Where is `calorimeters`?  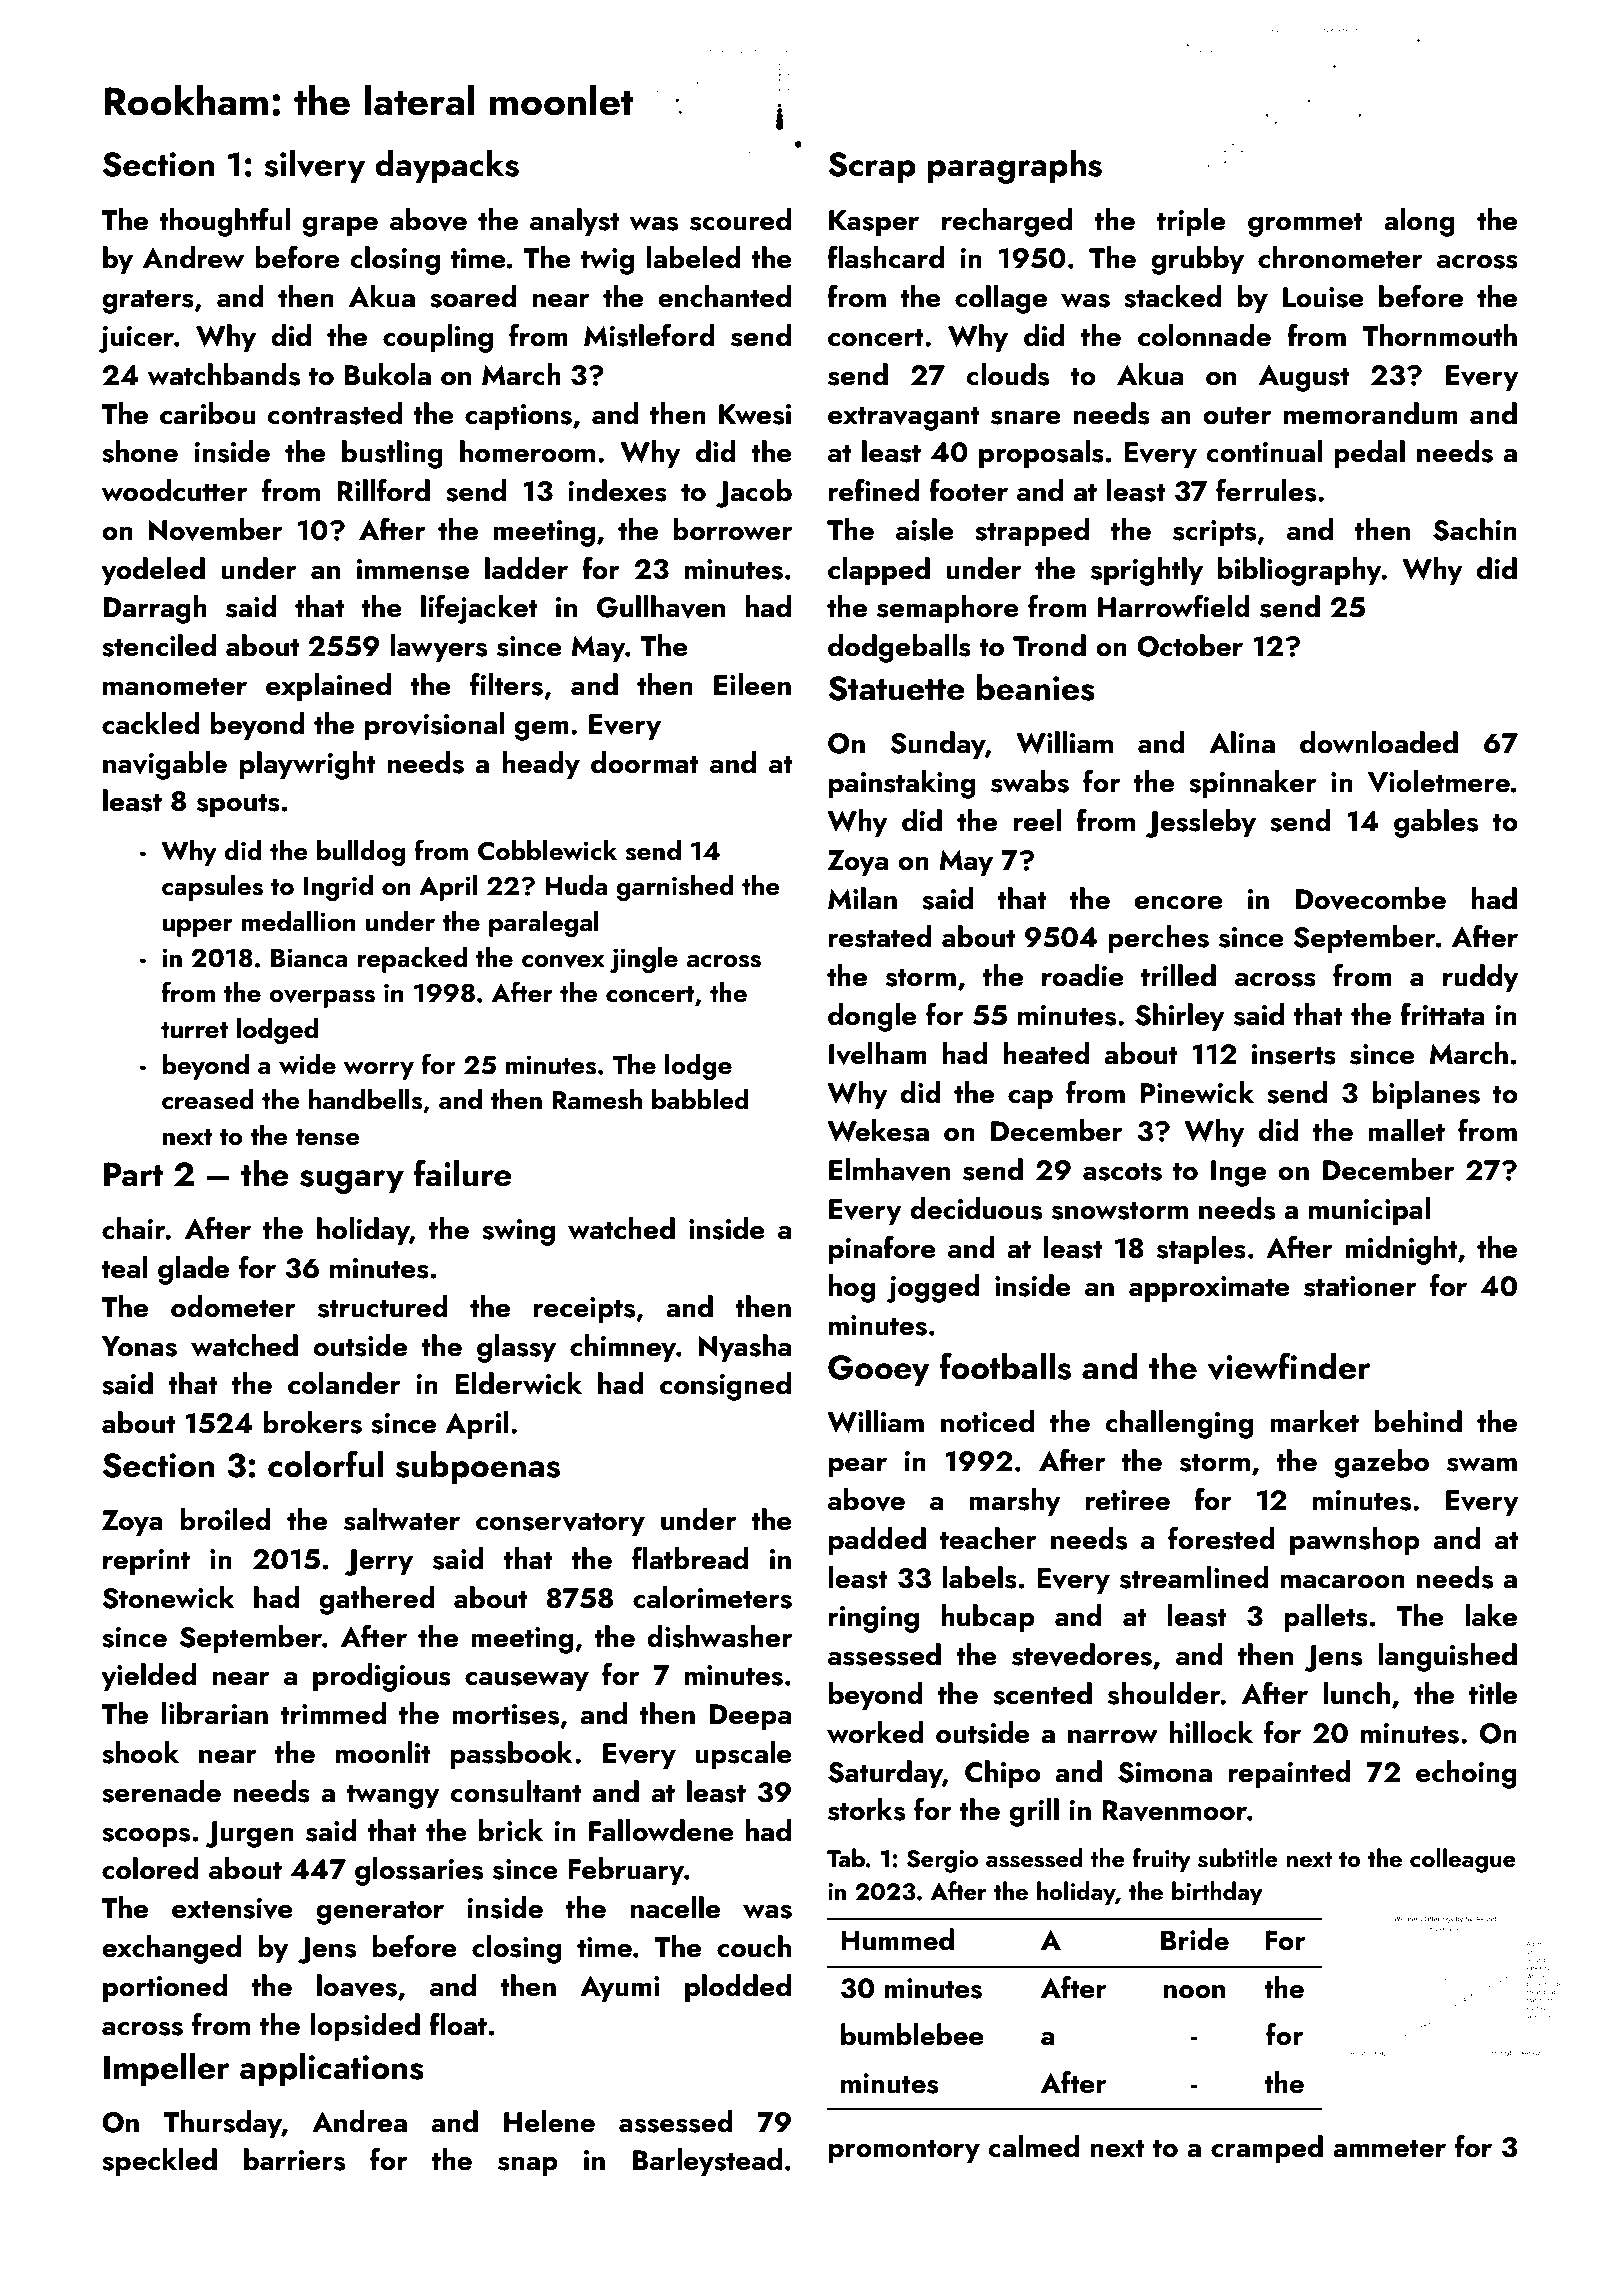 calorimeters is located at coordinates (712, 1597).
